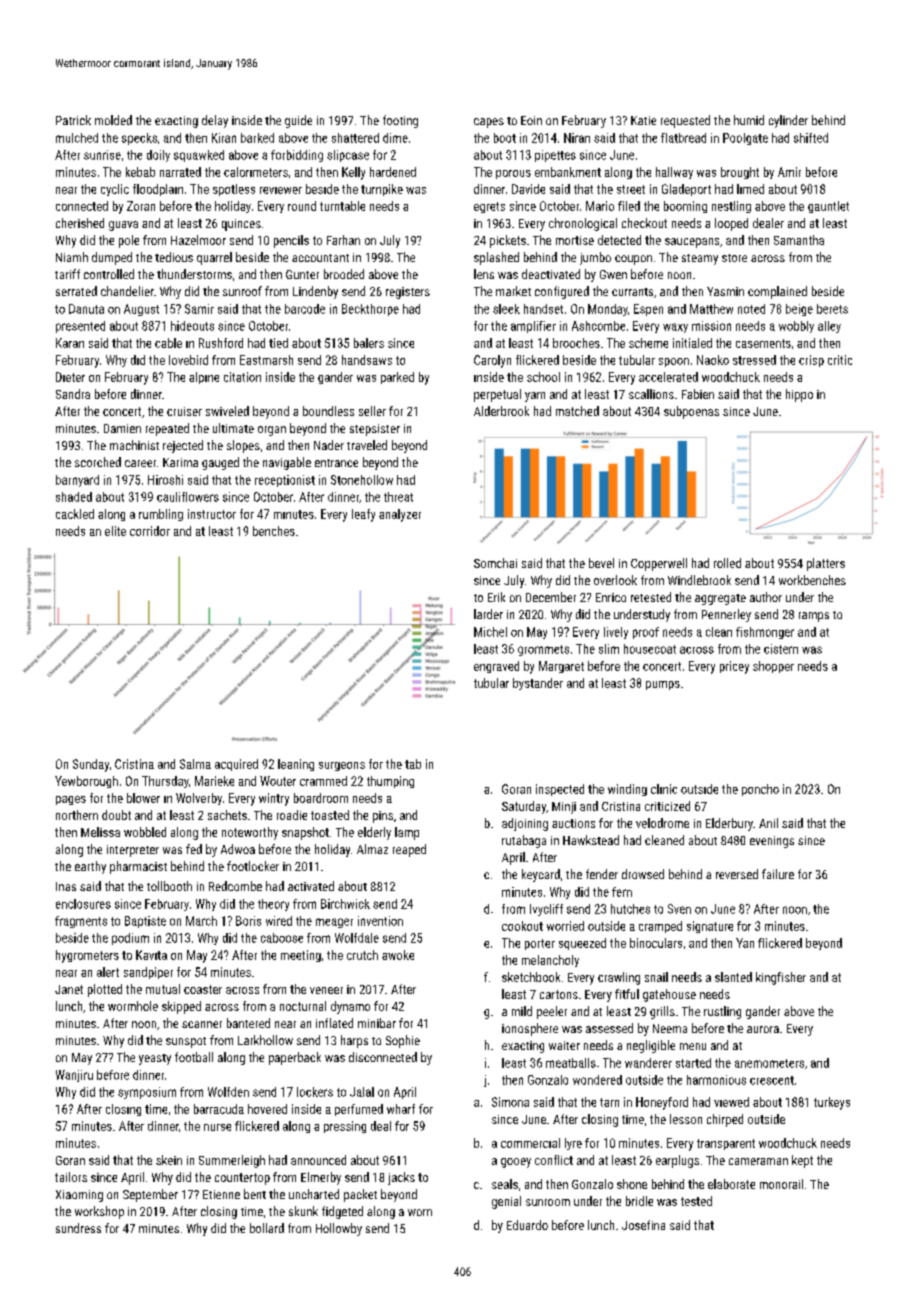 The height and width of the screenshot is (1316, 908). What do you see at coordinates (72, 257) in the screenshot?
I see `Niamh` at bounding box center [72, 257].
